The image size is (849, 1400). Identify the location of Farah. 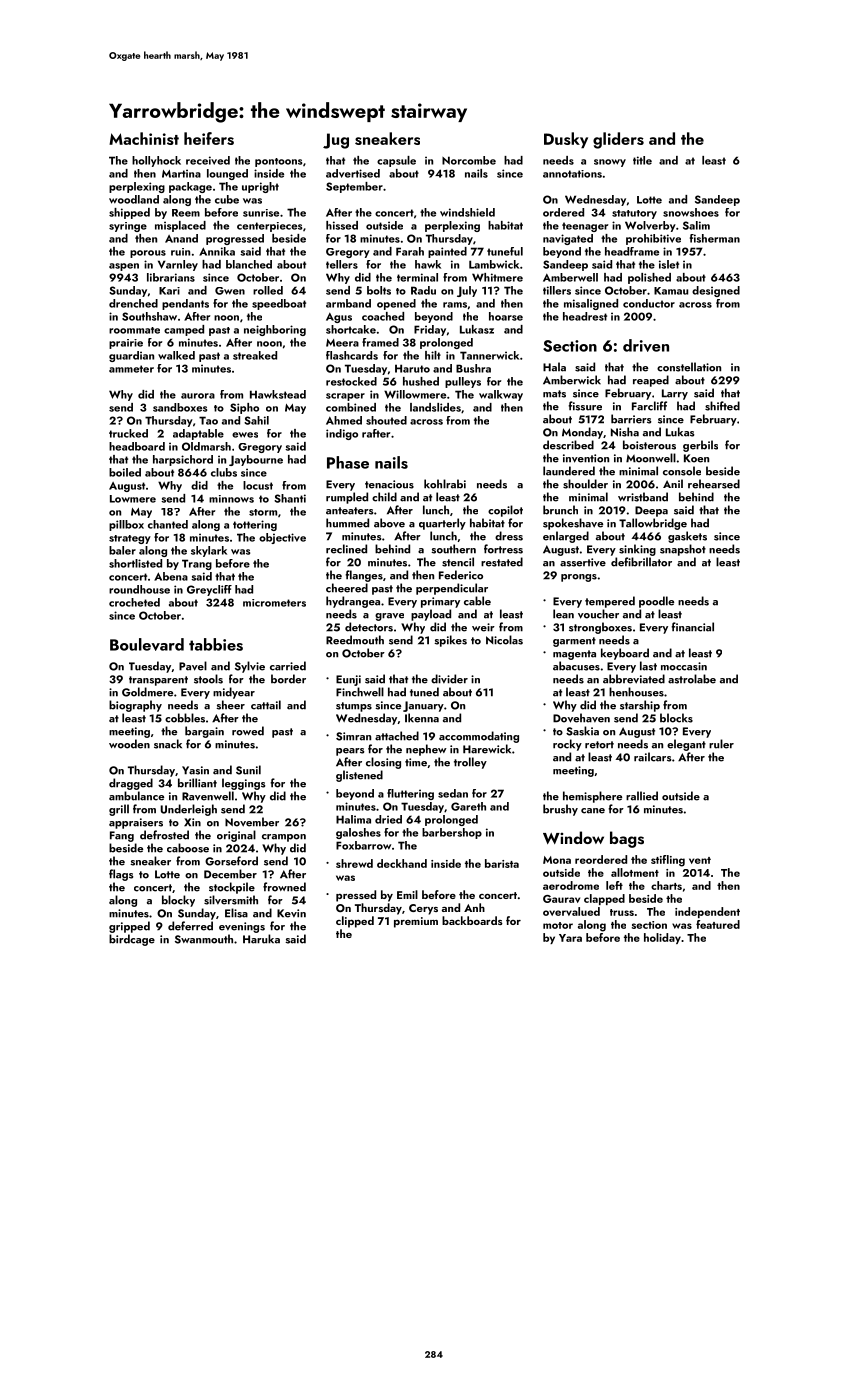
(410, 251).
